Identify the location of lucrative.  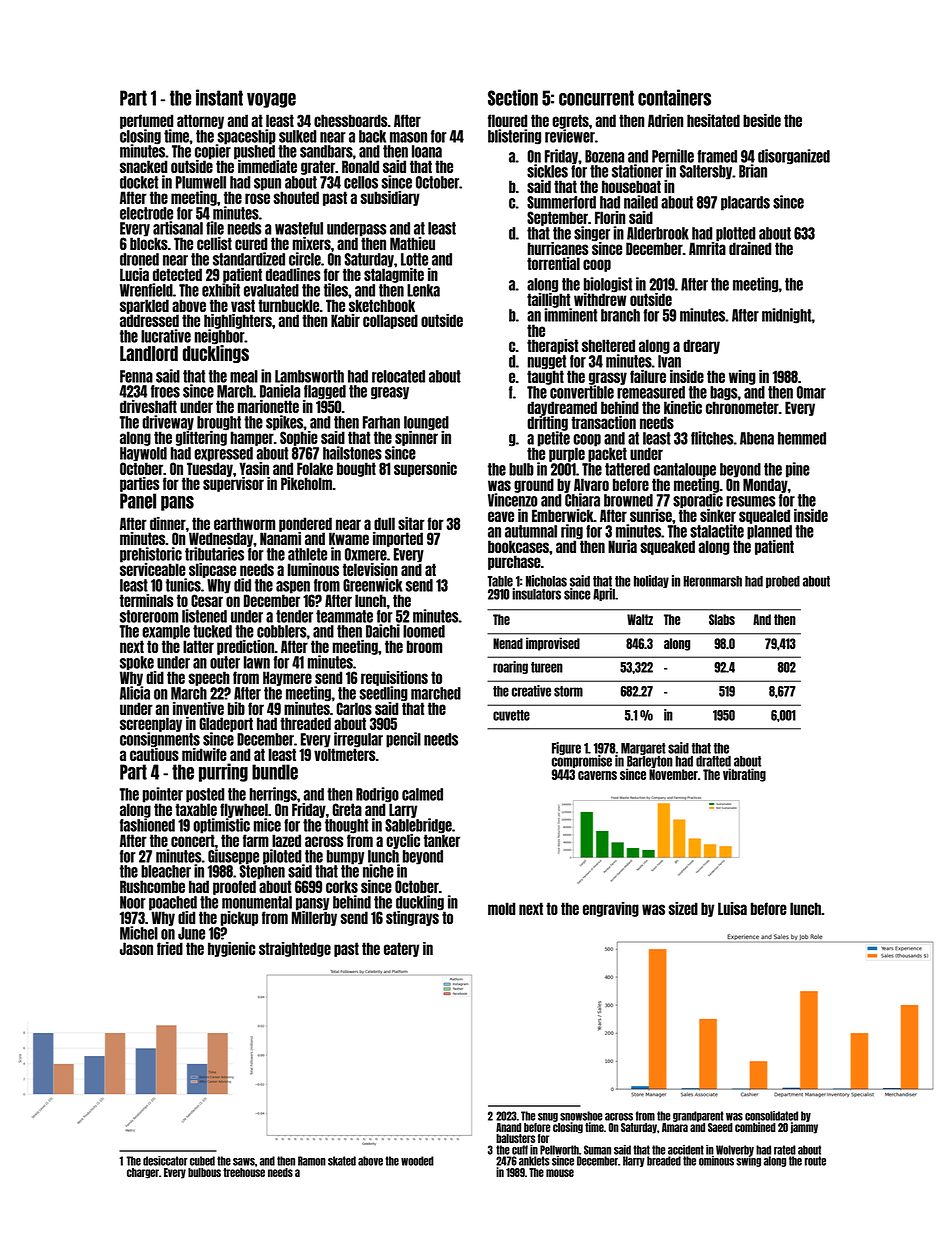
(166, 336).
